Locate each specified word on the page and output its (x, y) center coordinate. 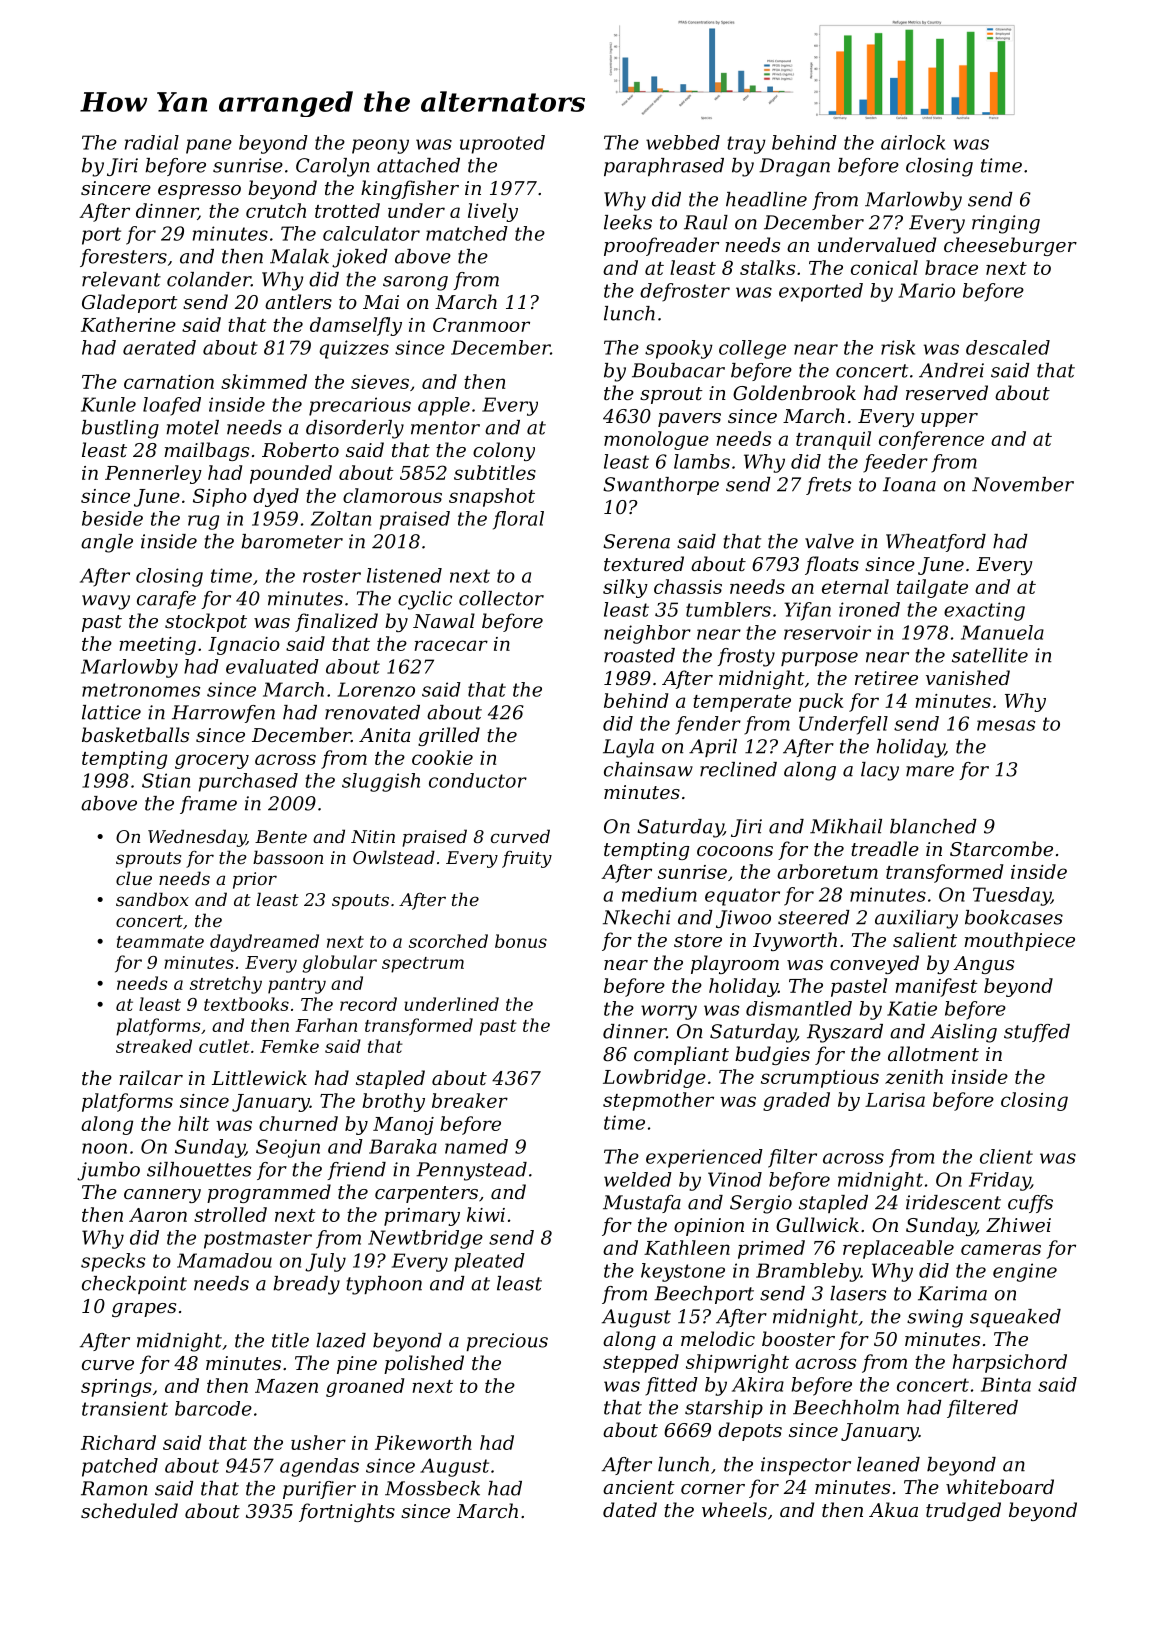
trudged (963, 1511)
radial (152, 142)
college (752, 349)
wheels (734, 1509)
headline (766, 199)
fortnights (347, 1512)
